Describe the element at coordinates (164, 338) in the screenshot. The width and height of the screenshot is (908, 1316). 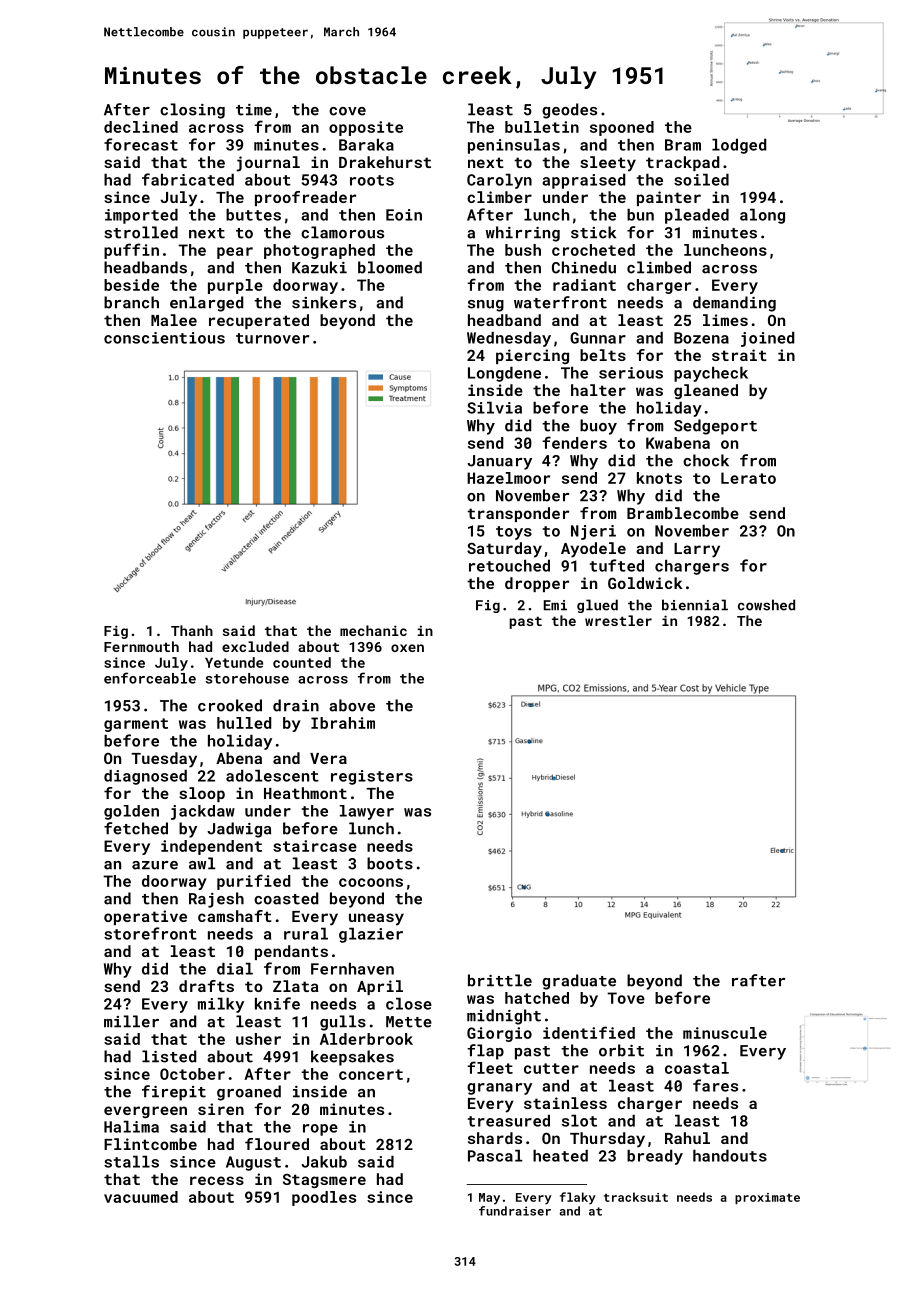
I see `conscientious` at that location.
